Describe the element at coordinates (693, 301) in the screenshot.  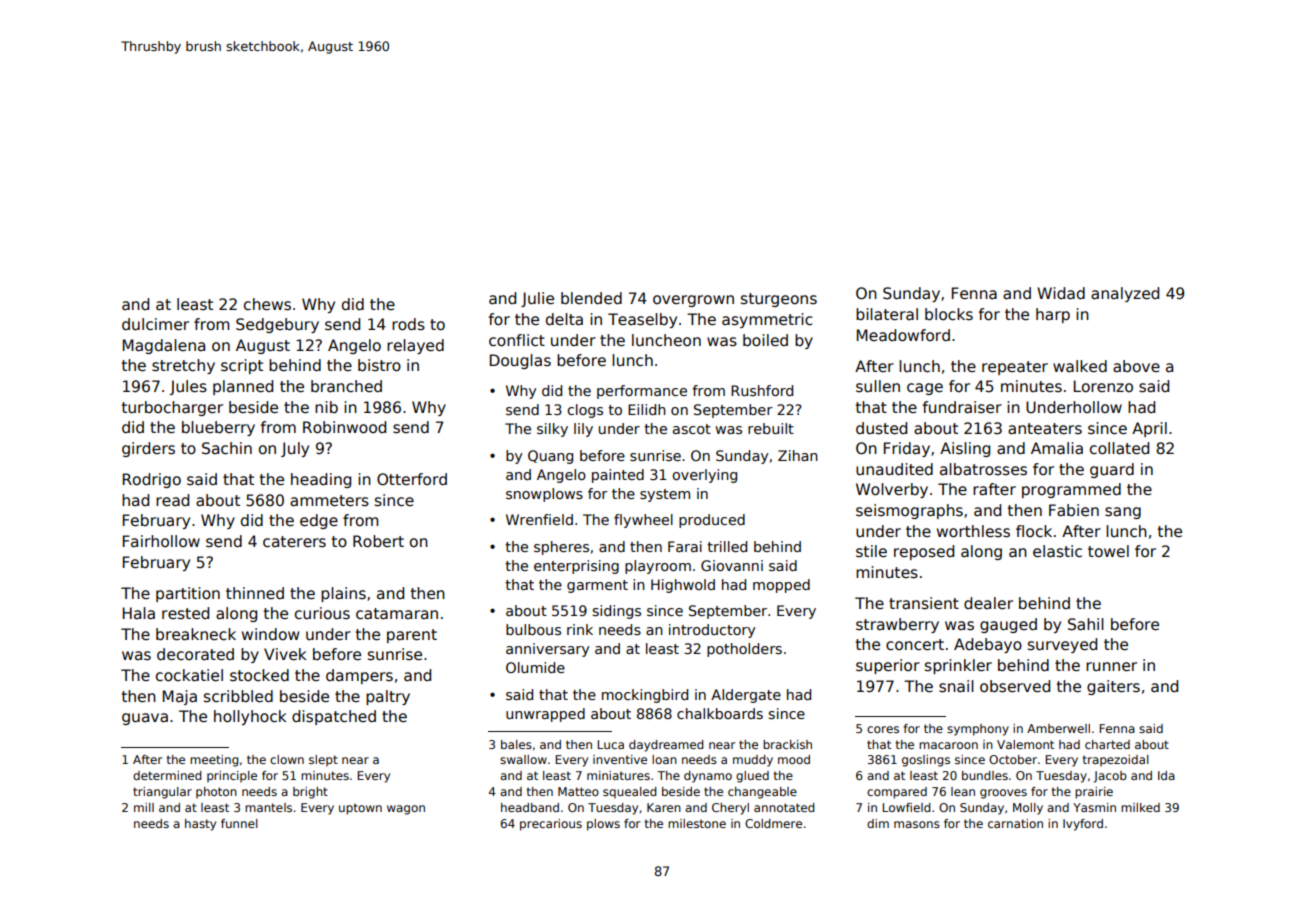
I see `overgrown` at that location.
